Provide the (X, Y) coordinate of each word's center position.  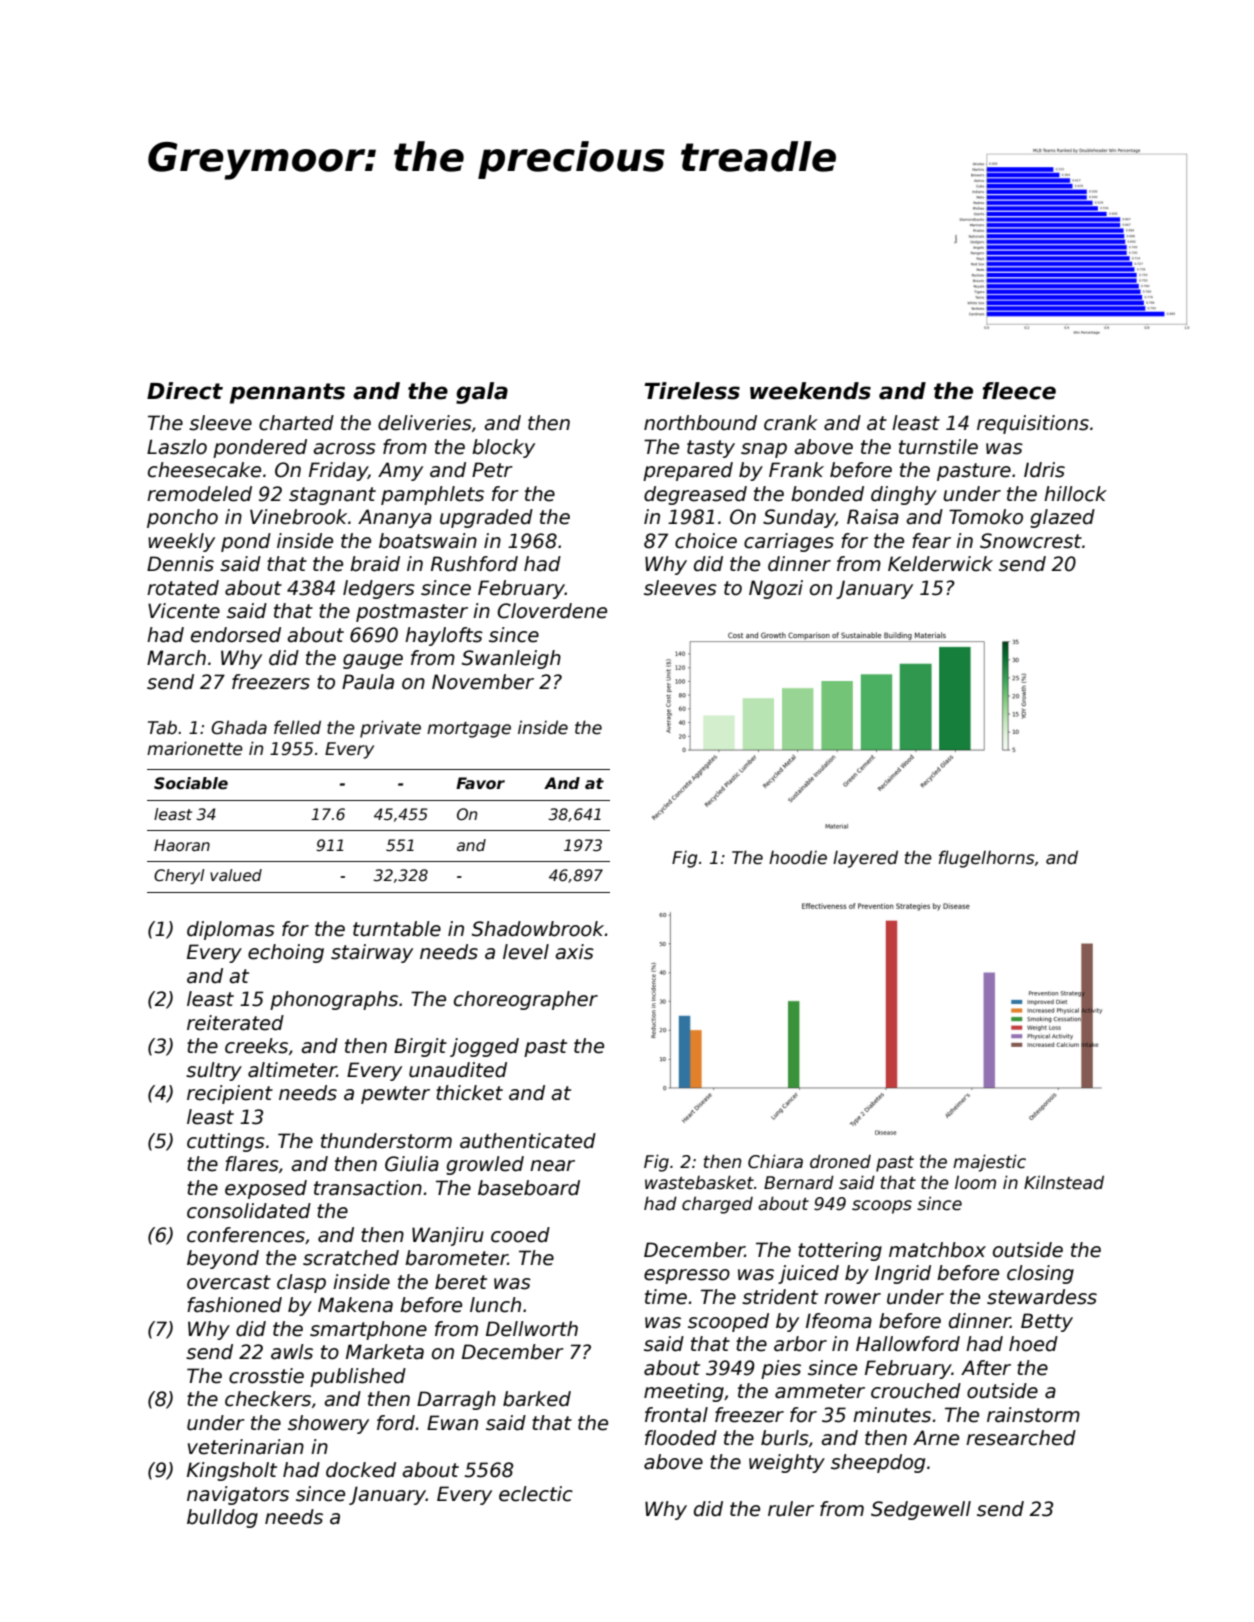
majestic (989, 1163)
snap (764, 450)
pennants (287, 393)
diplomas (231, 930)
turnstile (938, 447)
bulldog (222, 1518)
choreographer (526, 1000)
